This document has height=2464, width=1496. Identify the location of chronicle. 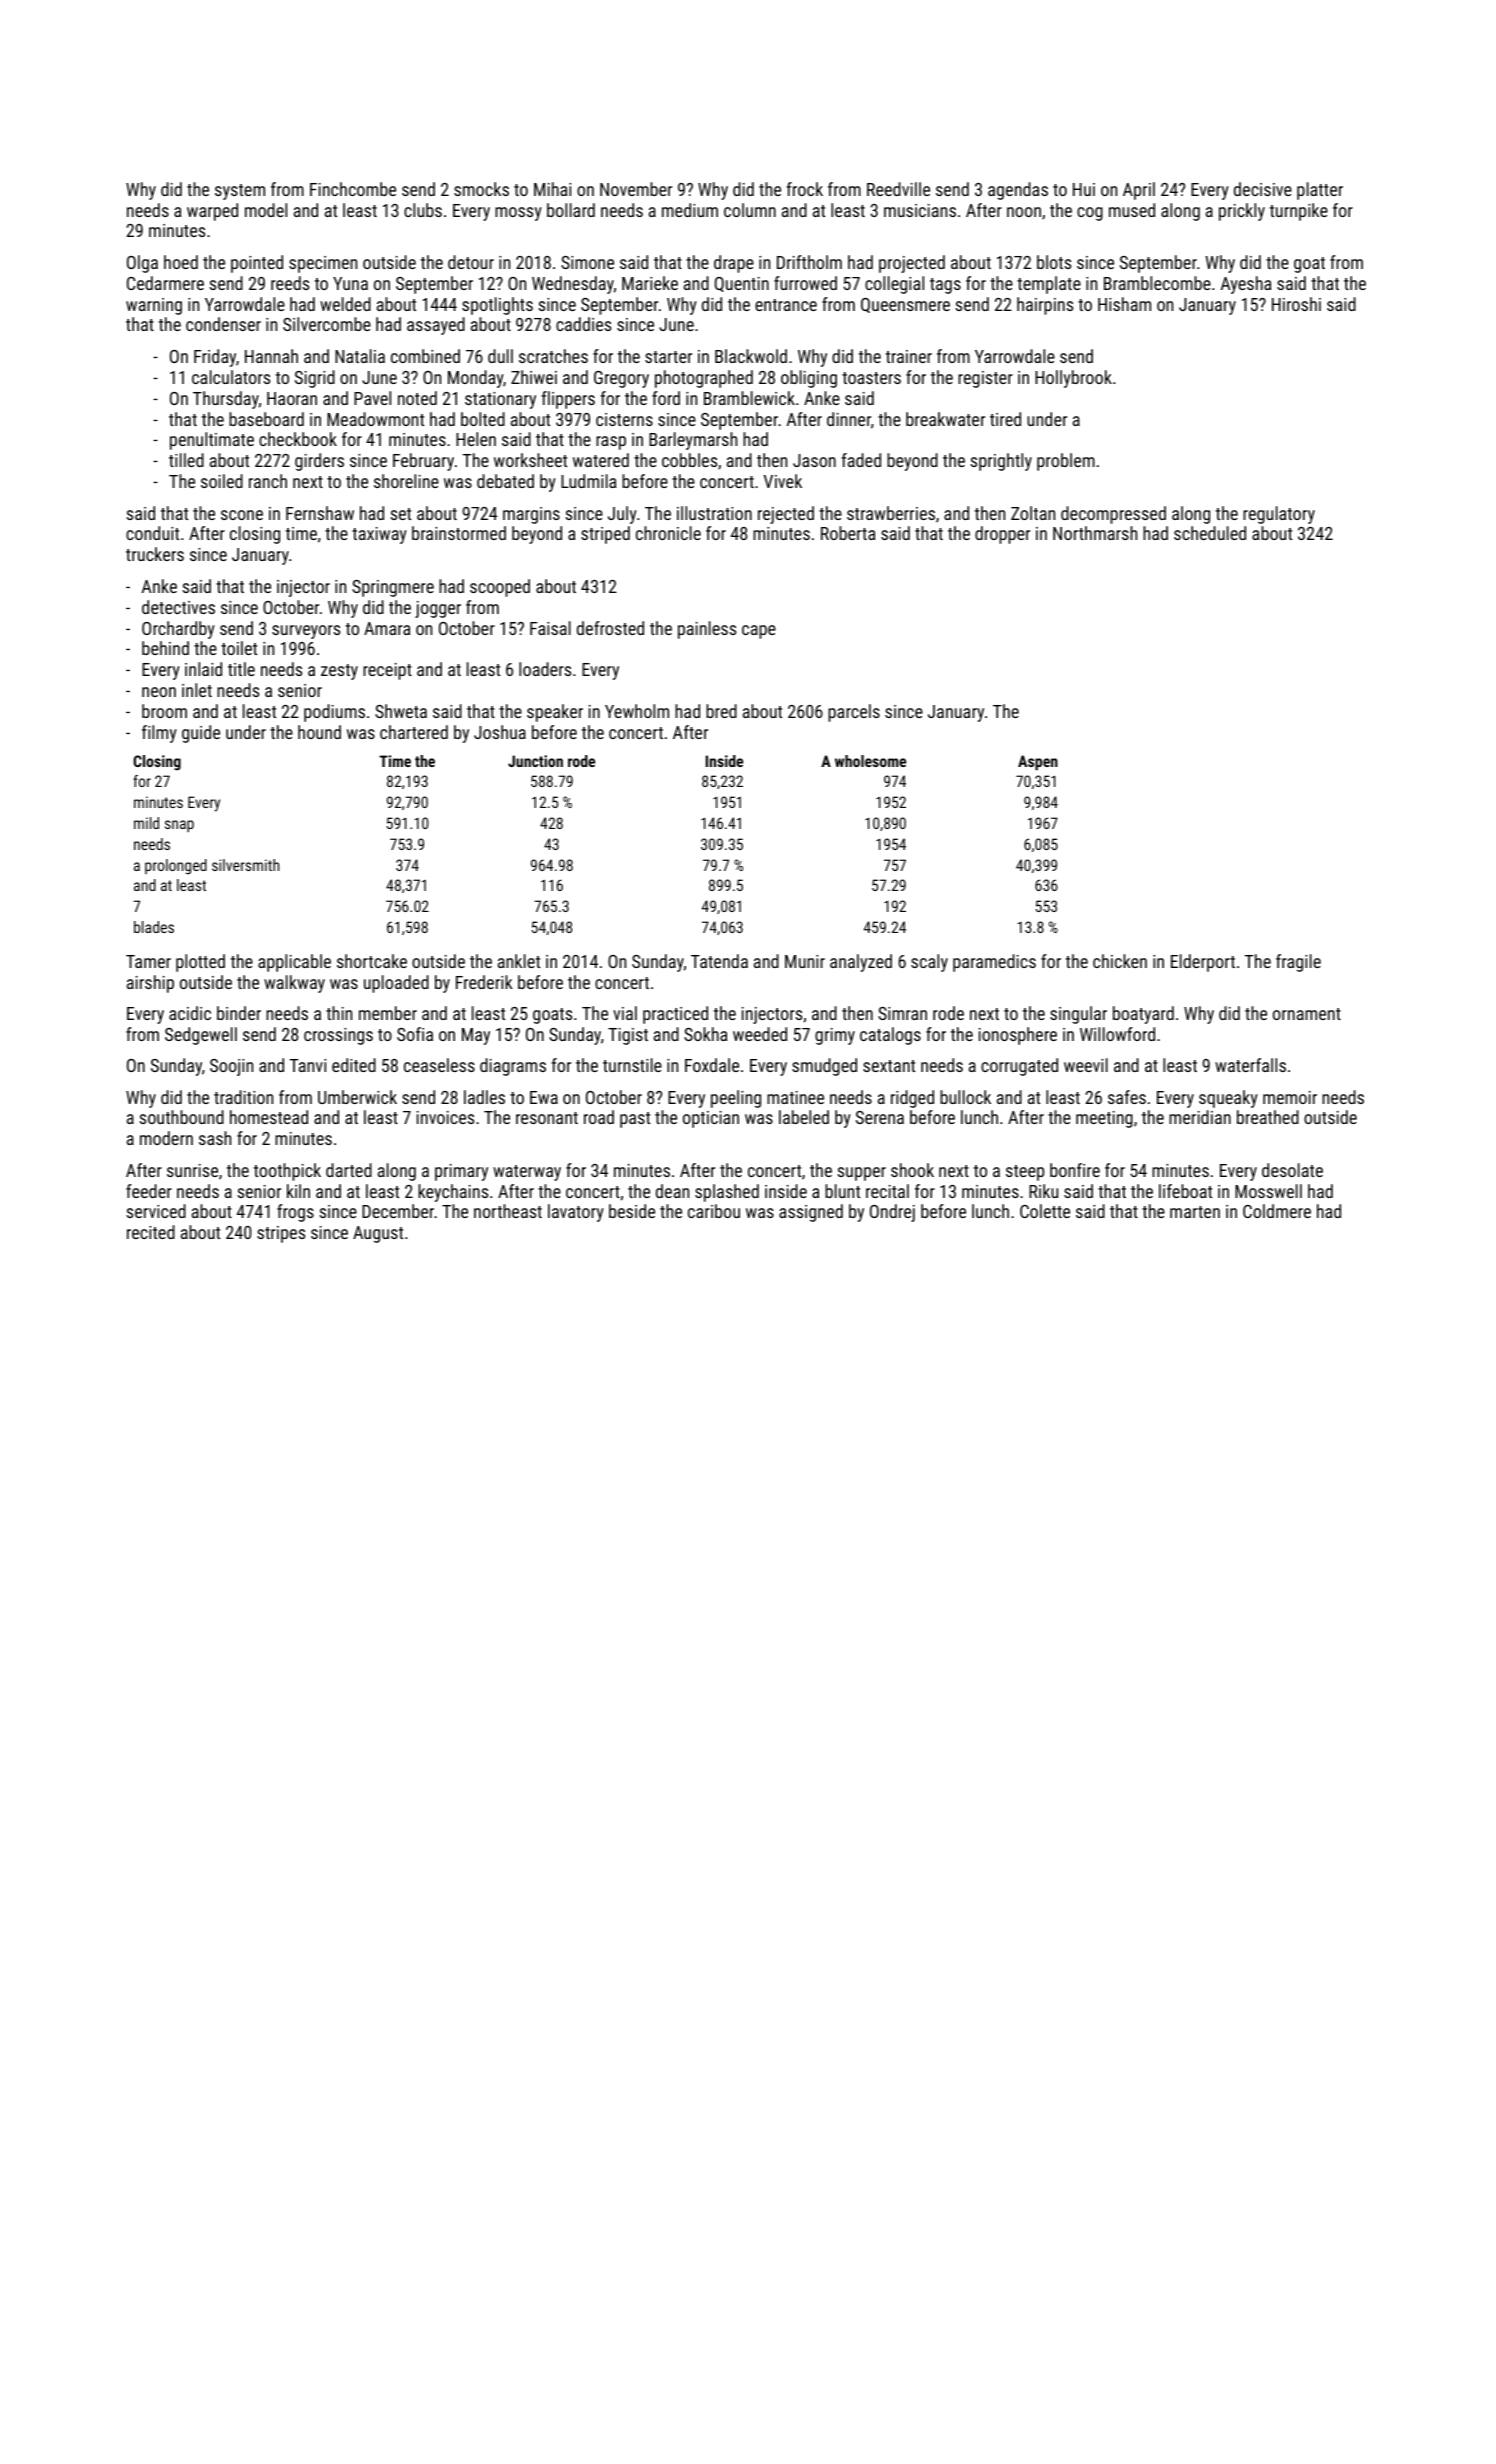
(668, 533).
